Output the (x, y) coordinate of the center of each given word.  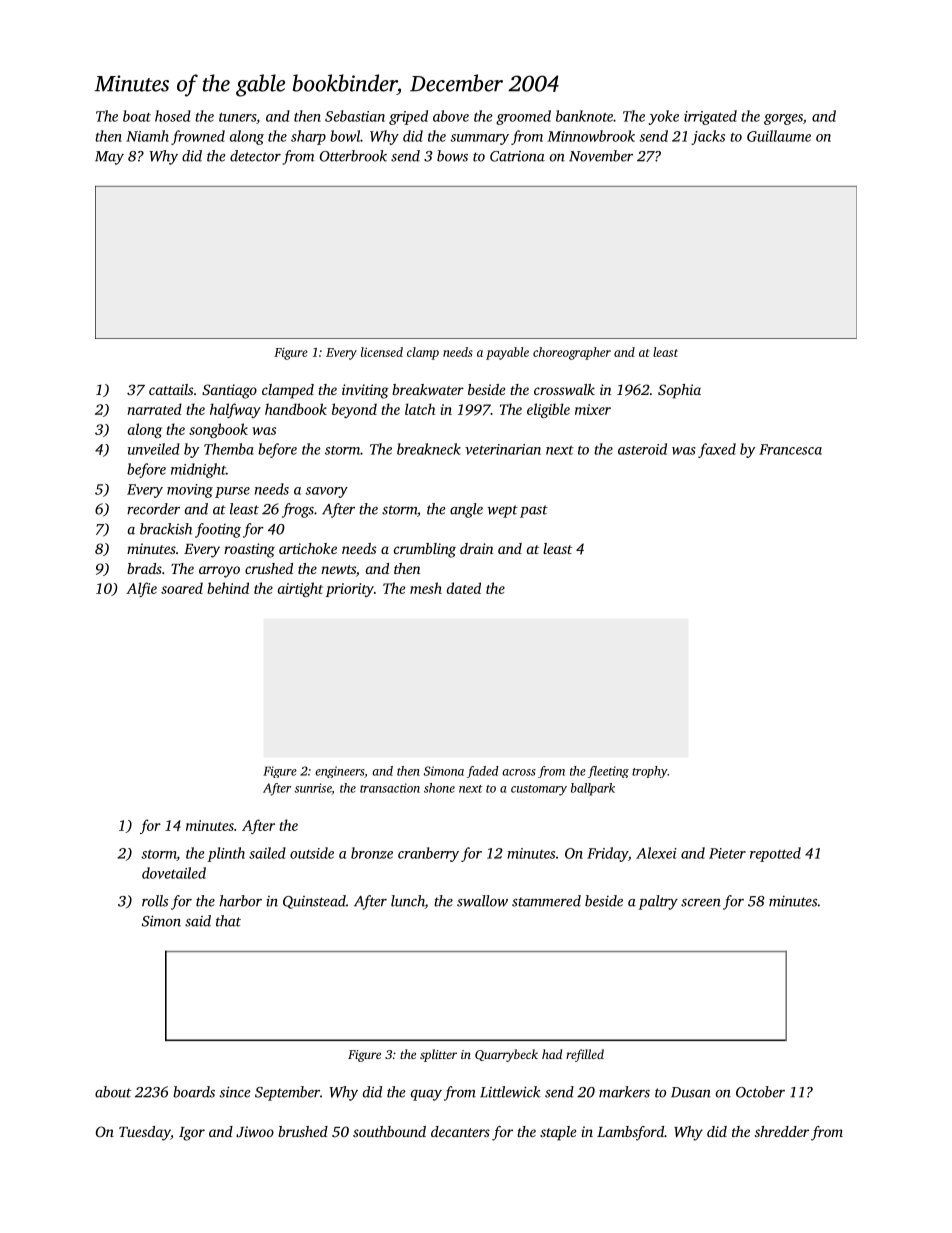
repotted (775, 854)
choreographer (572, 353)
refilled (585, 1055)
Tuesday (144, 1133)
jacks (708, 137)
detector (255, 156)
